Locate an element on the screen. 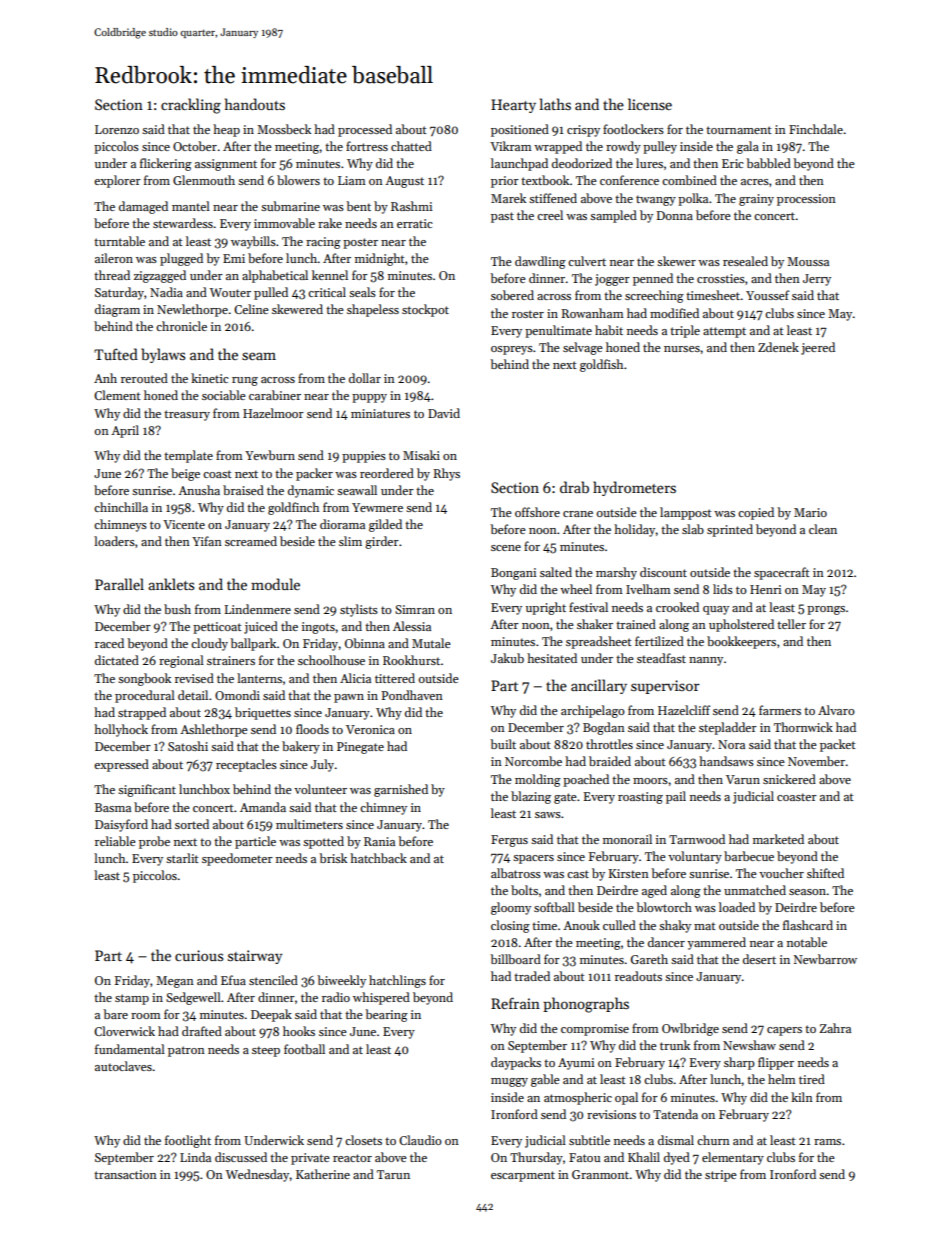  marketed is located at coordinates (778, 839).
